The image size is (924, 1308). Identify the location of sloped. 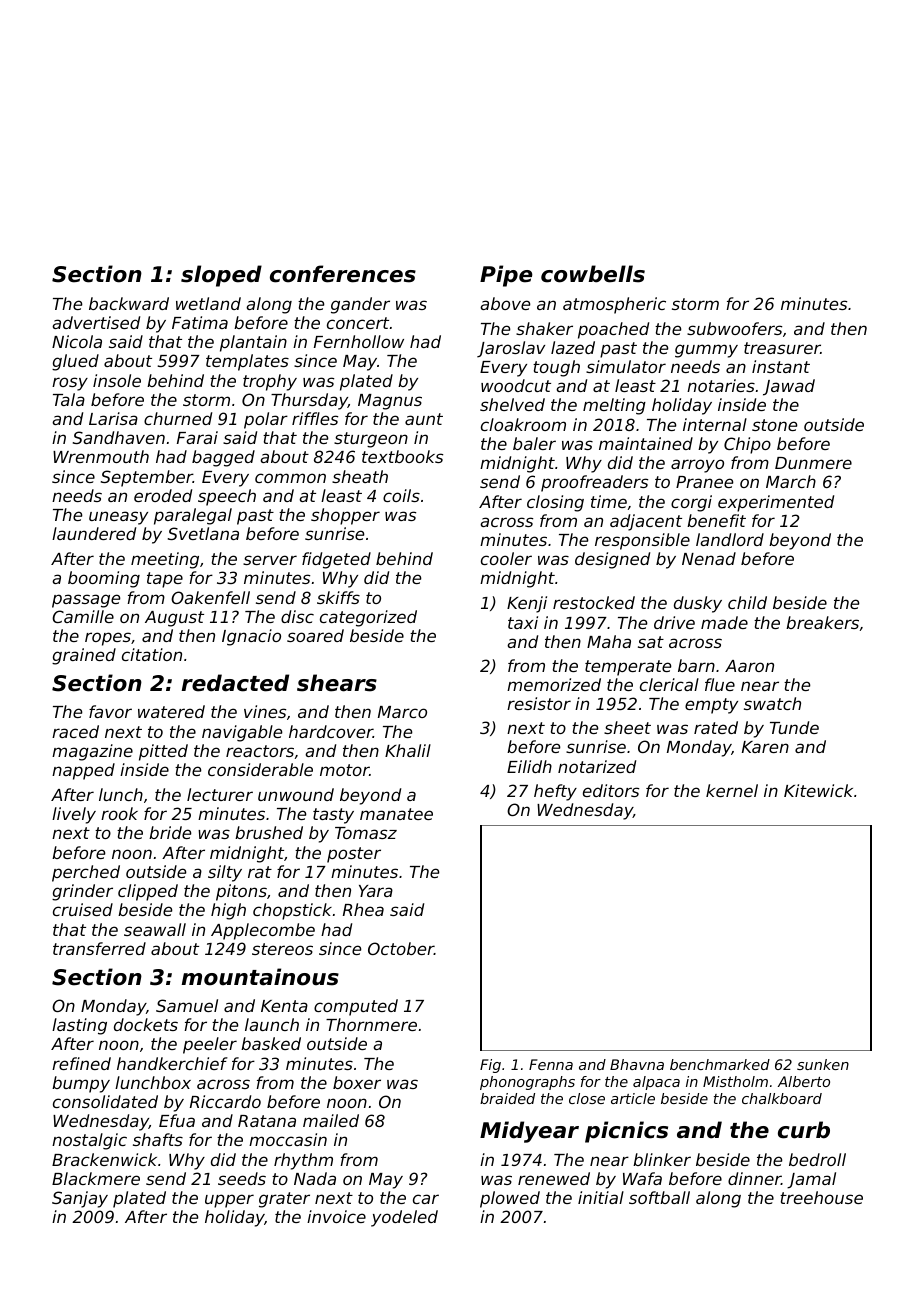
(221, 276).
